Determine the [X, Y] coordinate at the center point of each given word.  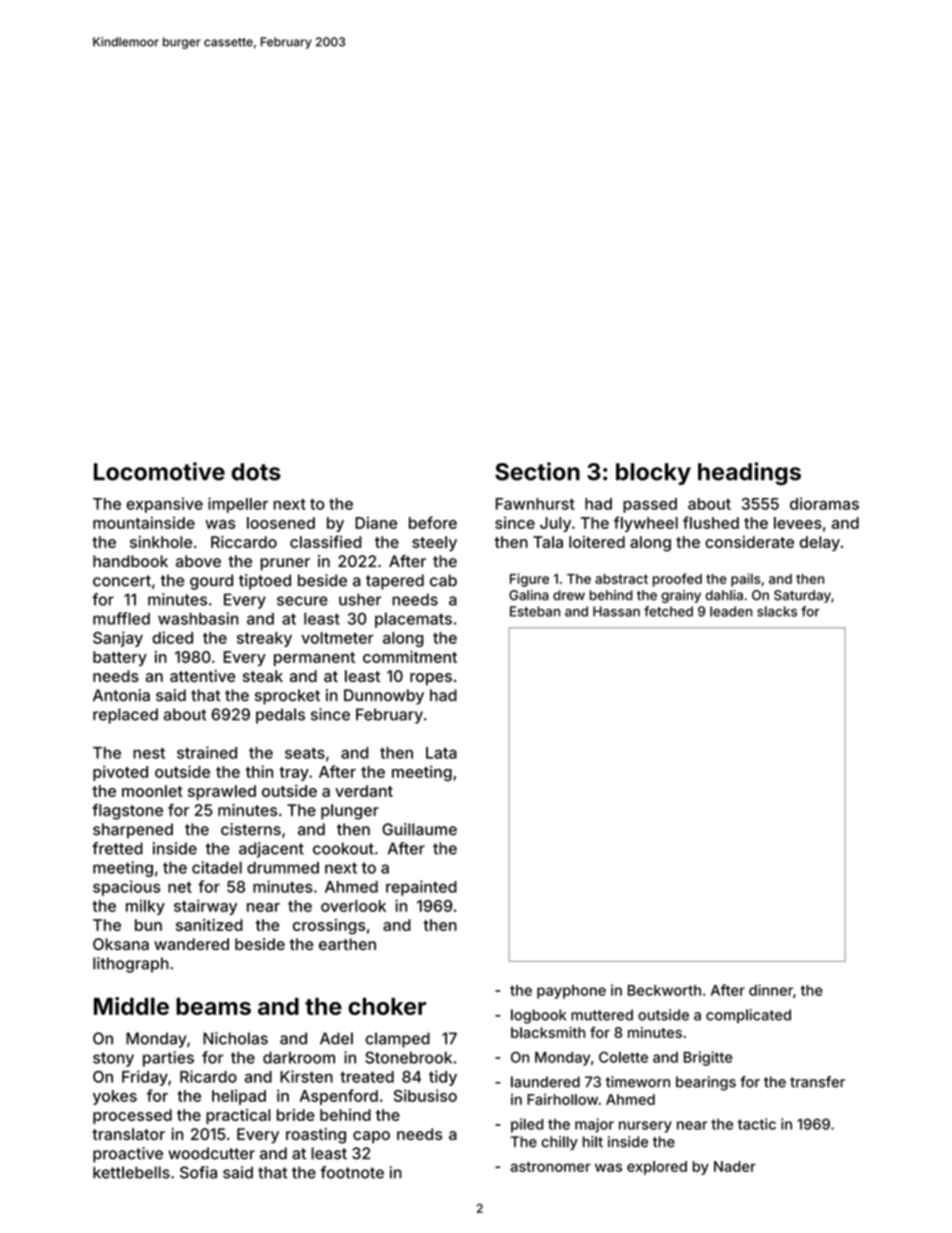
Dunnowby [384, 697]
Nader [735, 1166]
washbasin [198, 618]
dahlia [724, 595]
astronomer [550, 1167]
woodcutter [211, 1153]
